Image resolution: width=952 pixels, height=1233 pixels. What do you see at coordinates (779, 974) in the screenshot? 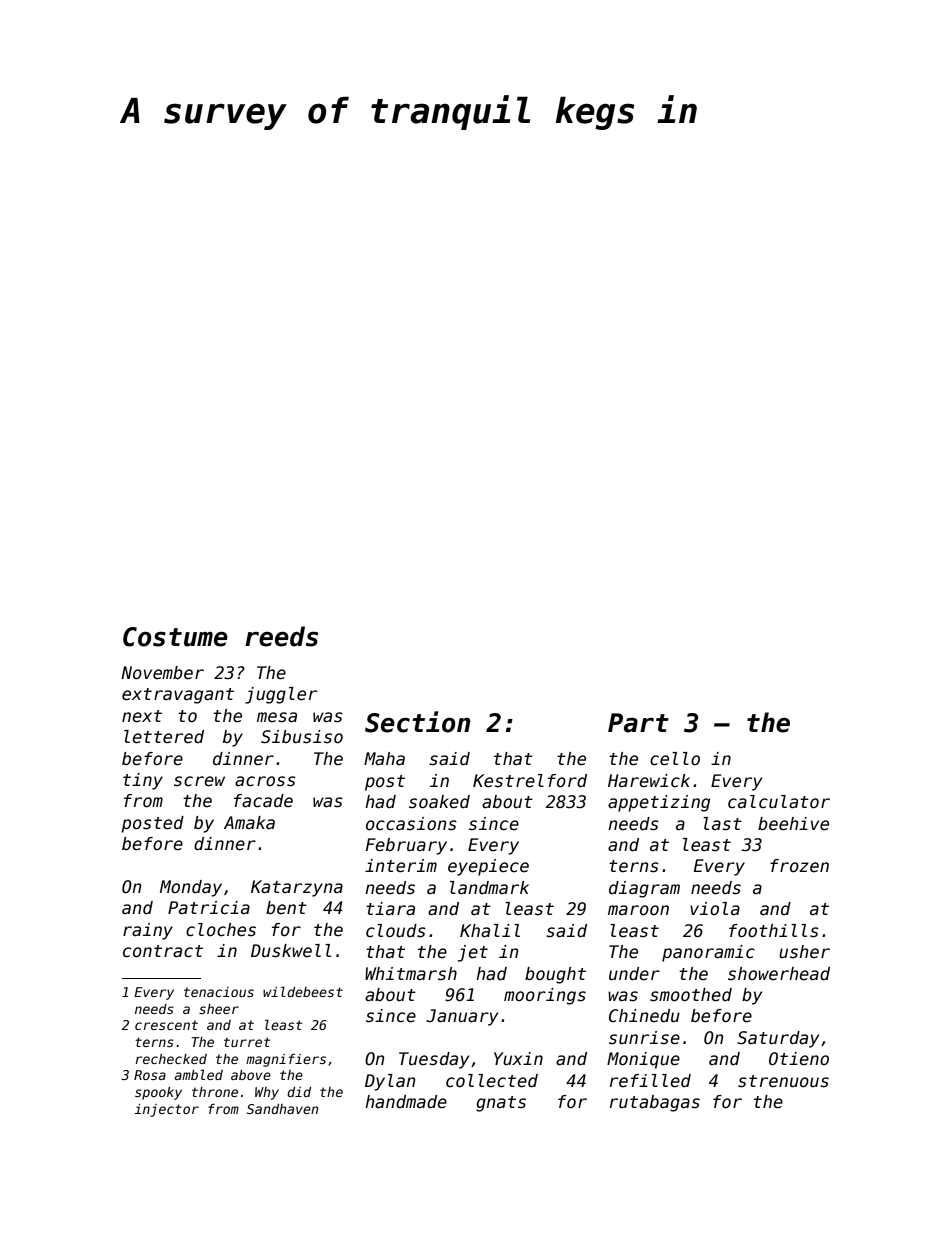
I see `showerhead` at bounding box center [779, 974].
